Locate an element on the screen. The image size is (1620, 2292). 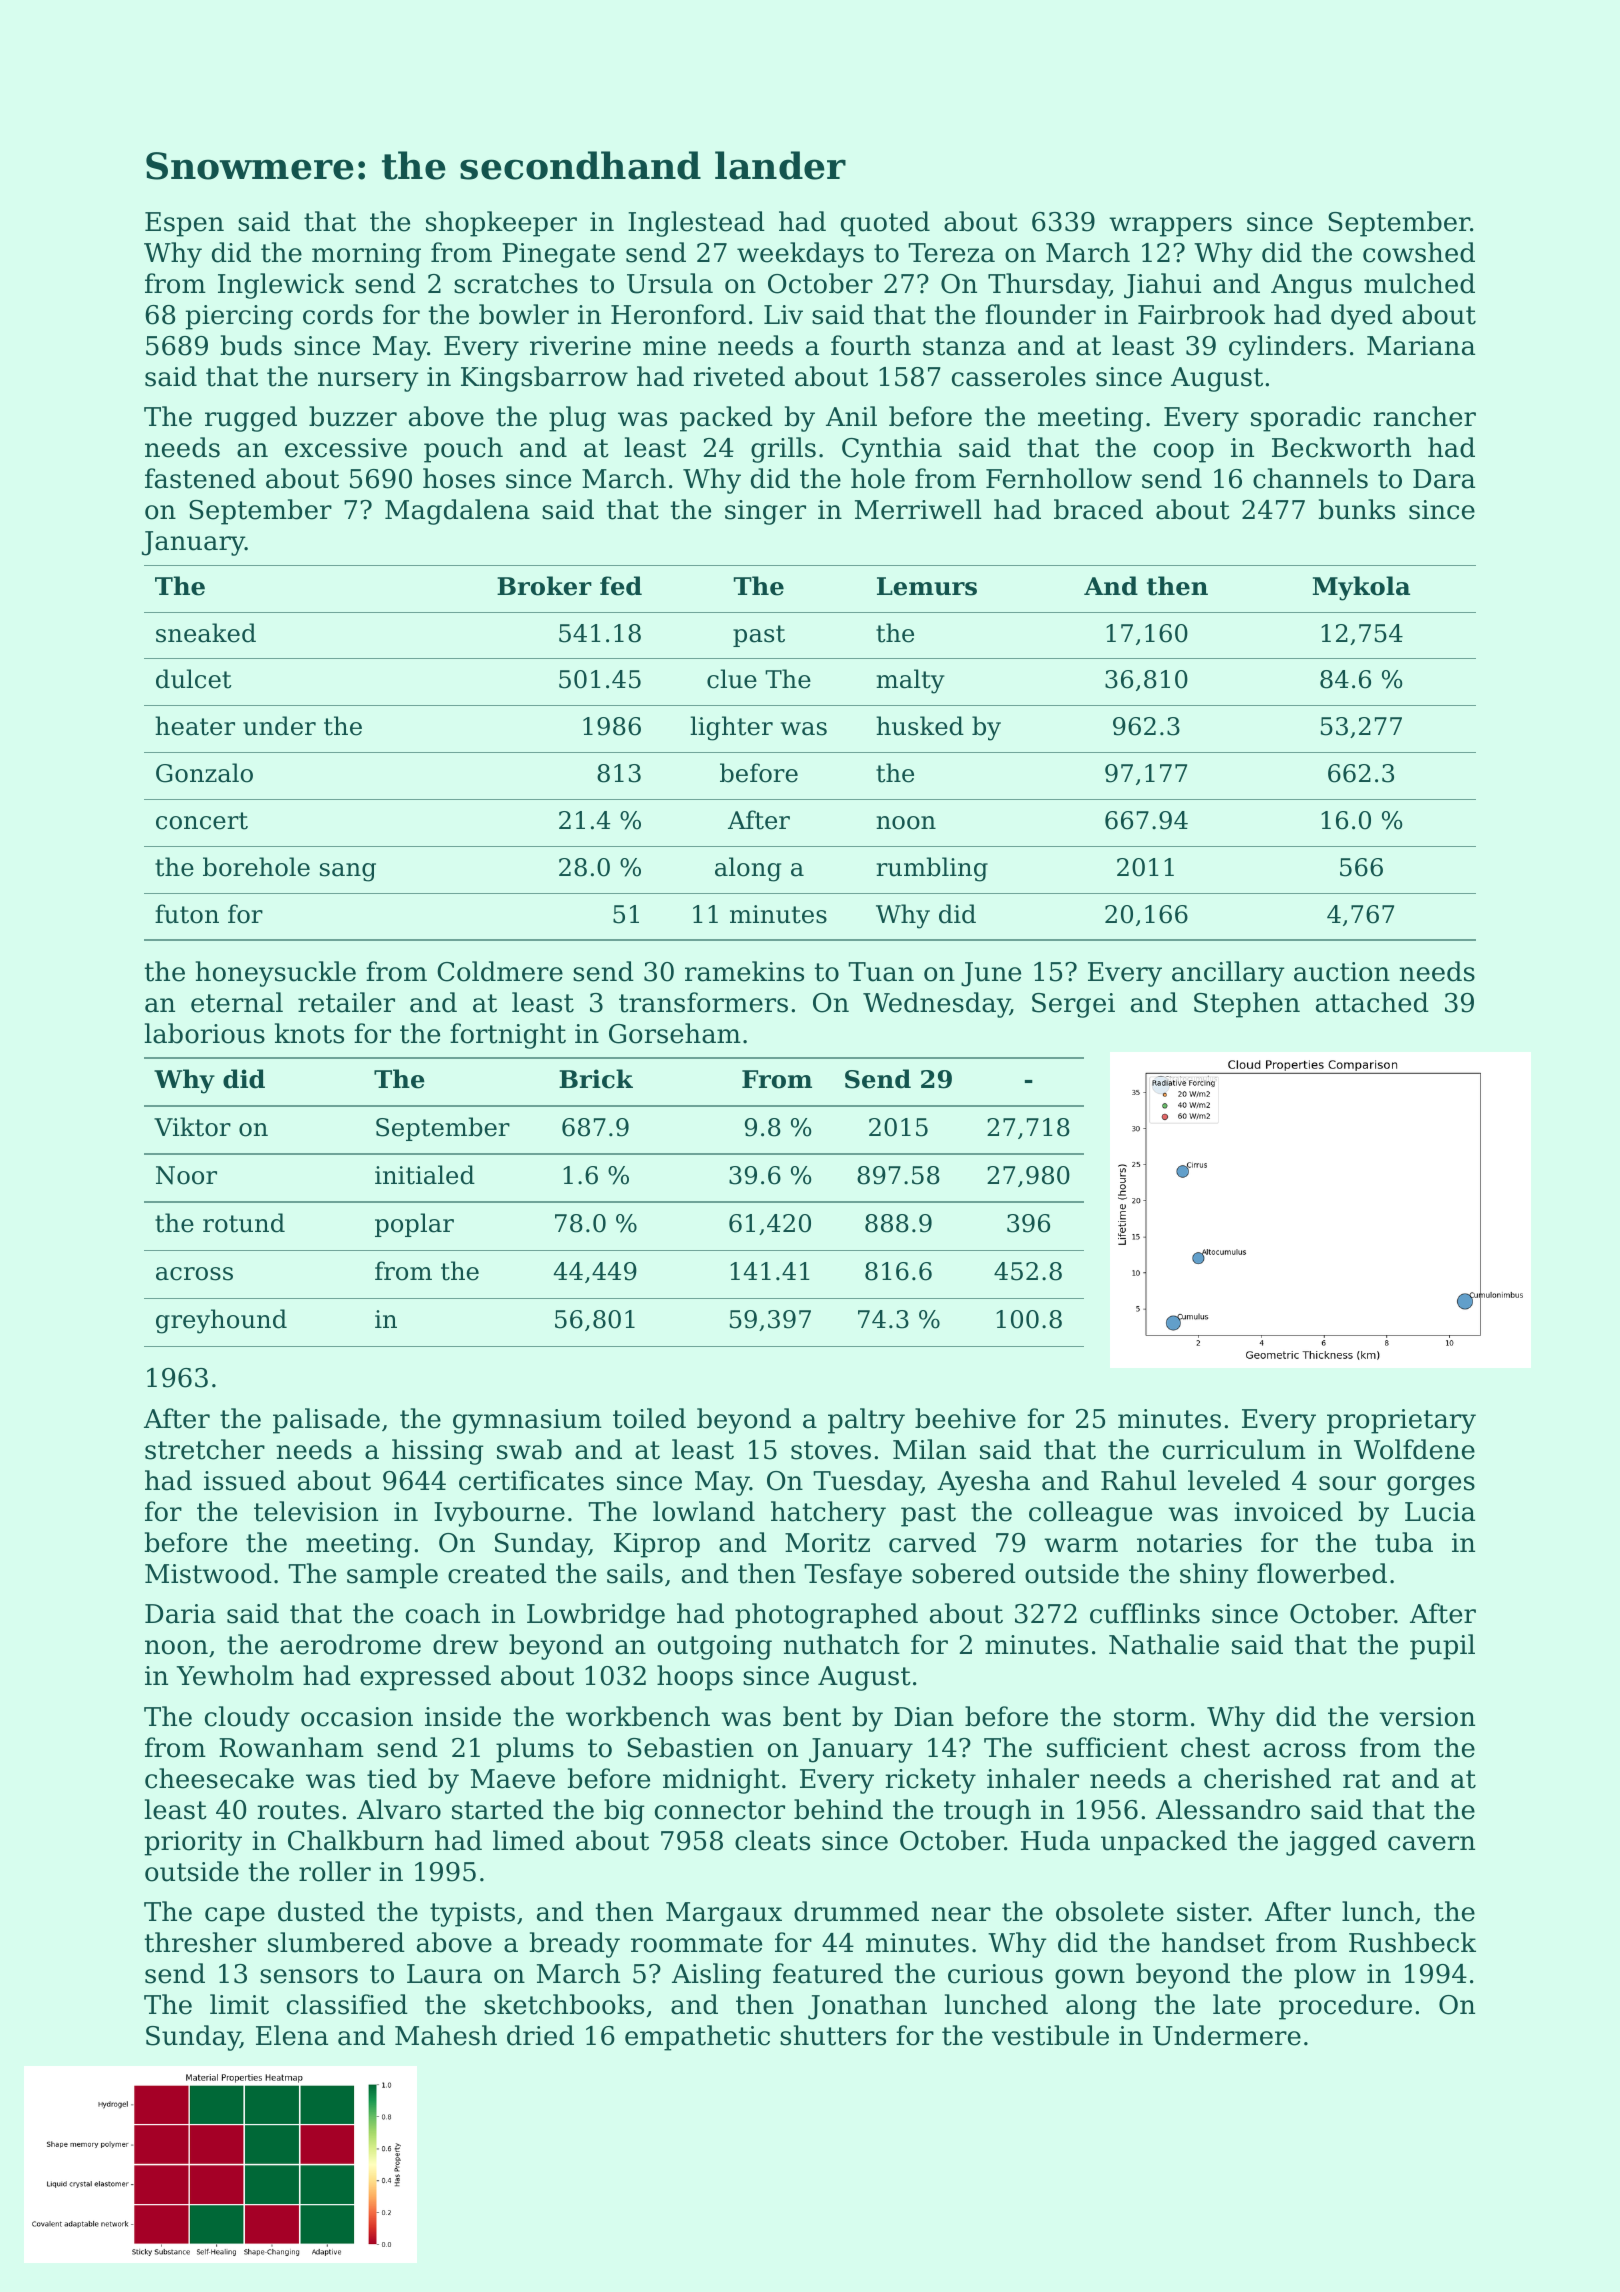
paltry is located at coordinates (866, 1421).
